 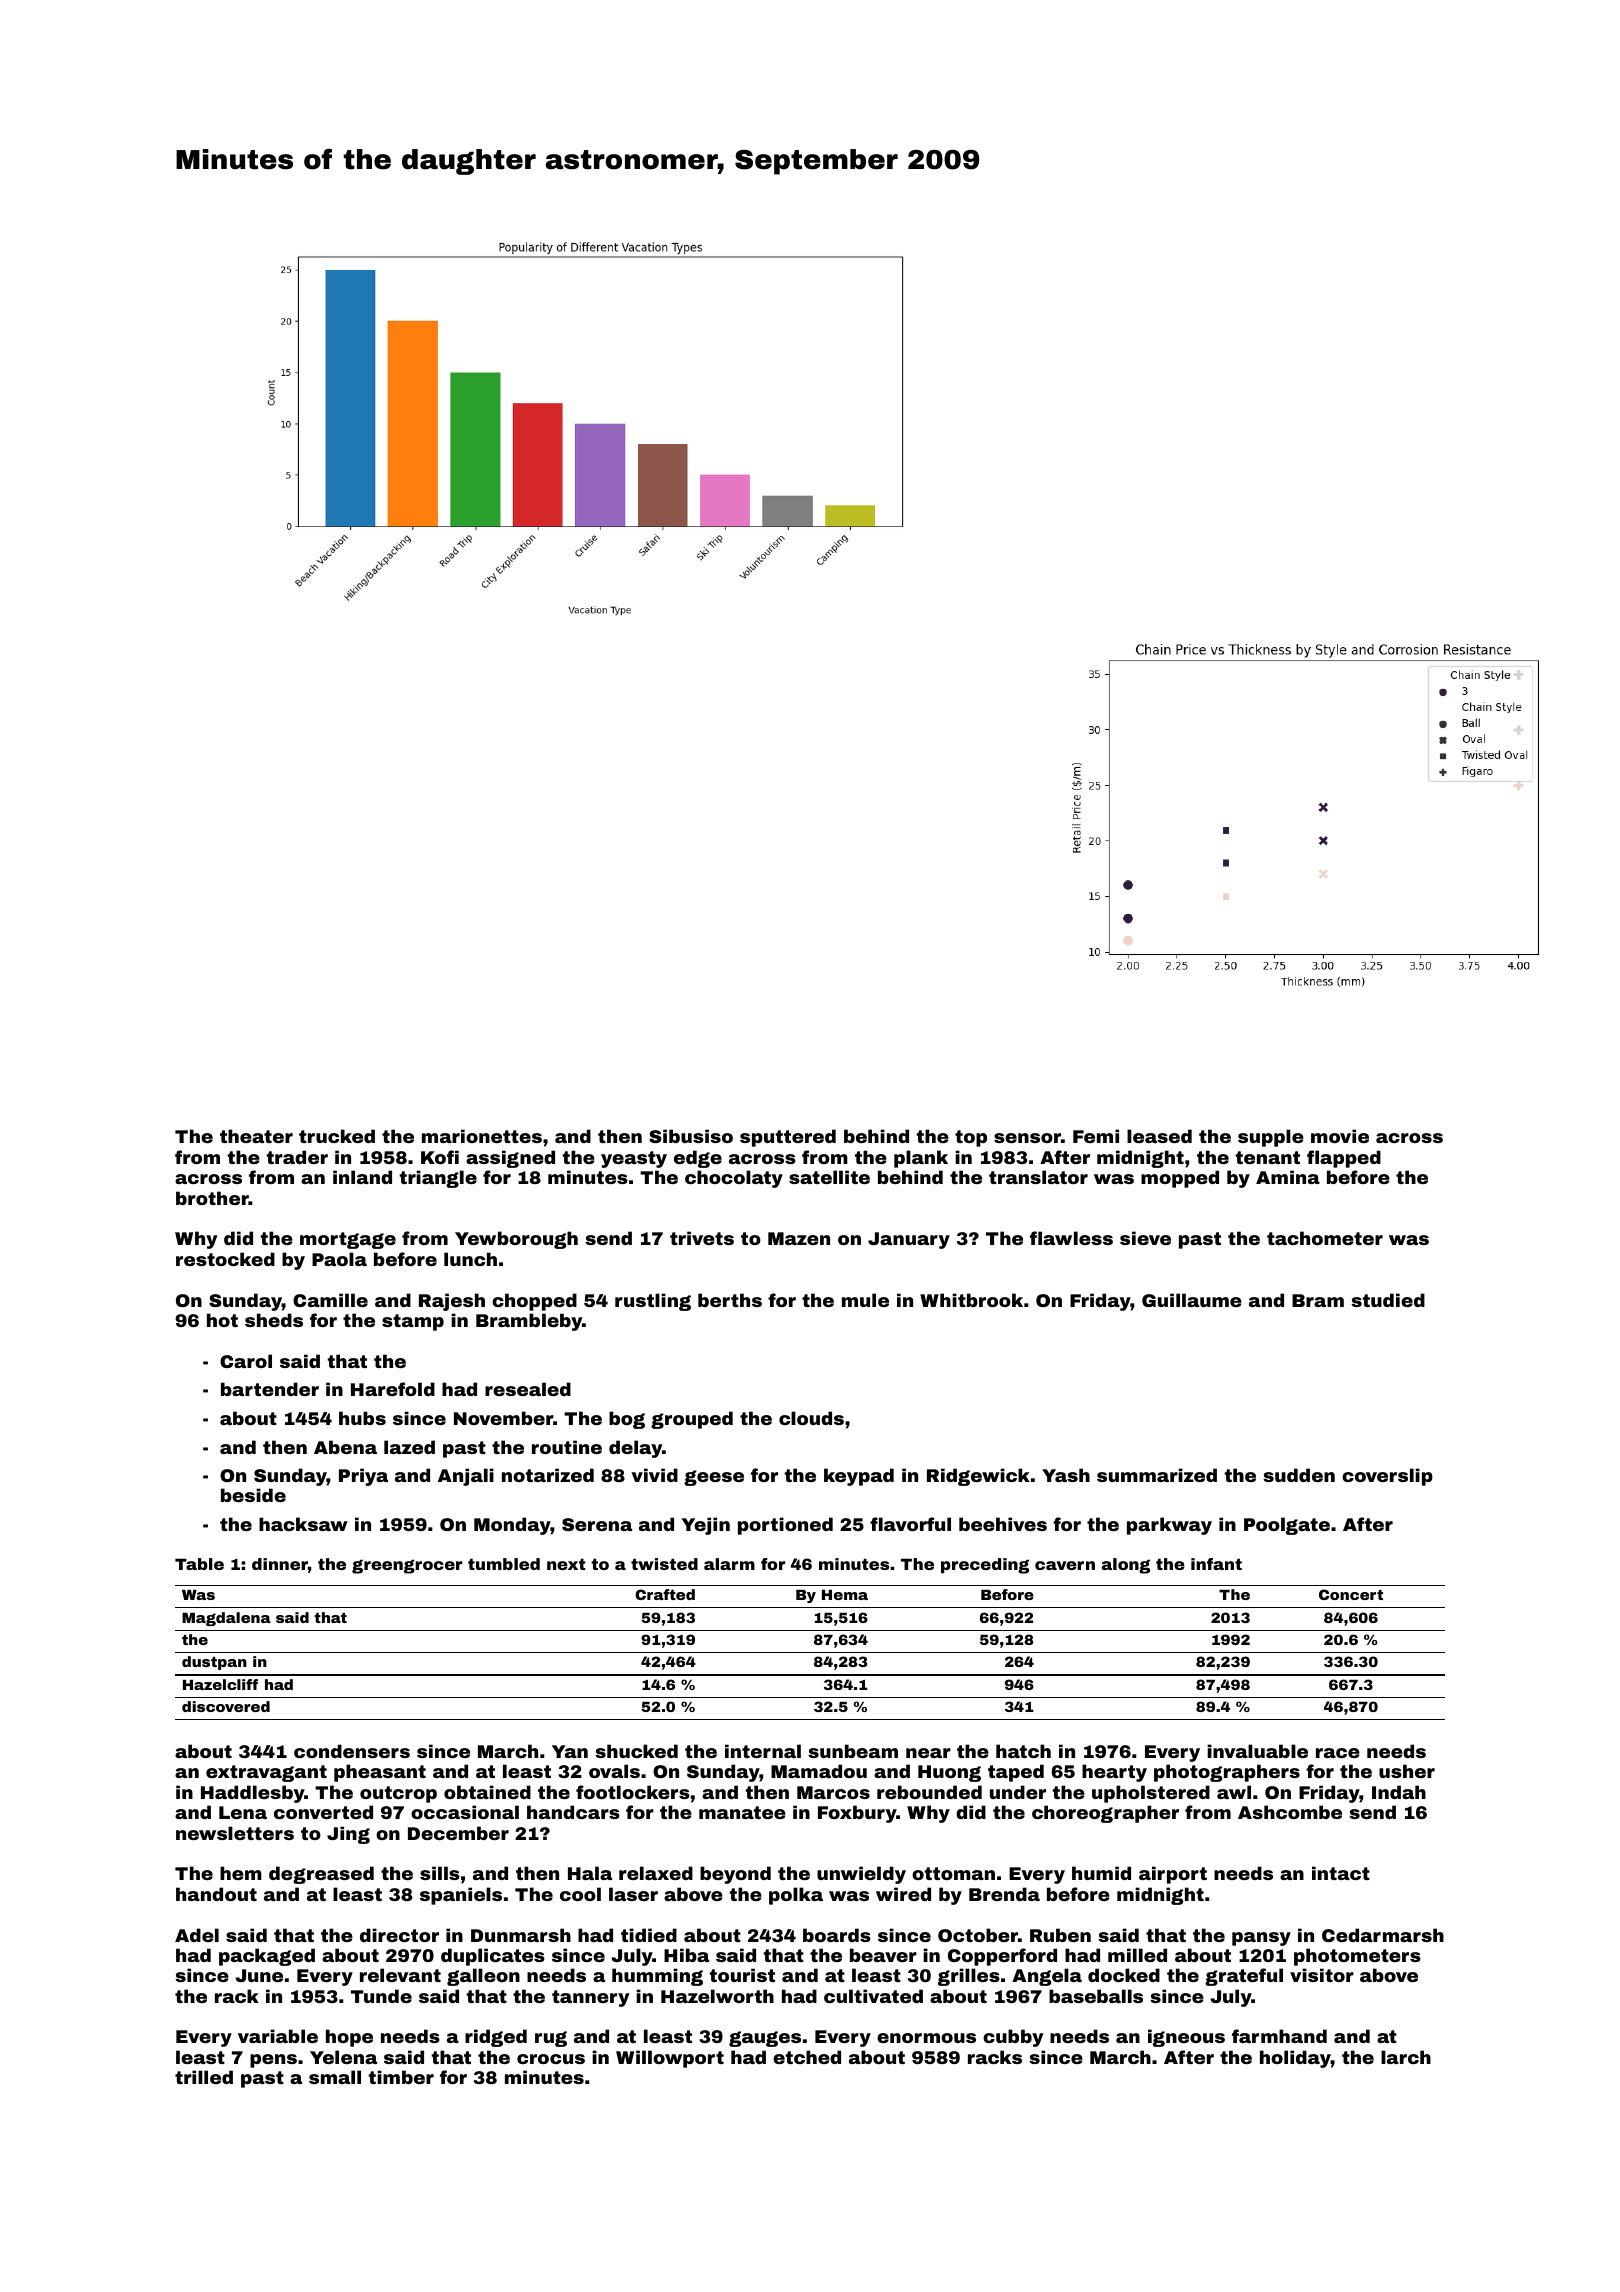 I want to click on Hema, so click(x=845, y=1595).
